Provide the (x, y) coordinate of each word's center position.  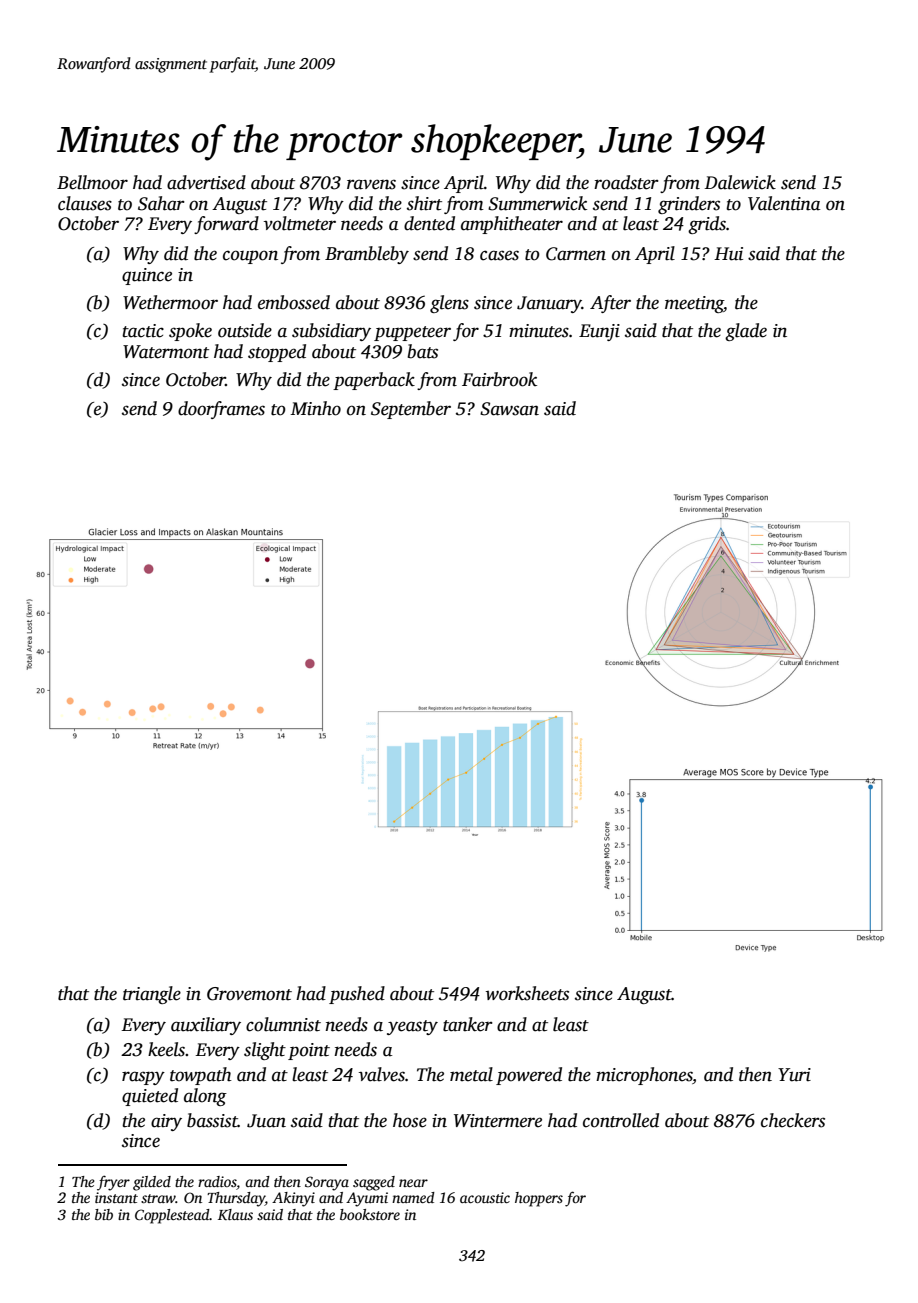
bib (104, 1214)
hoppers (539, 1199)
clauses (85, 203)
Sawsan (509, 409)
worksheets (527, 993)
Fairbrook (499, 379)
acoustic (485, 1197)
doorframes (221, 410)
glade (746, 332)
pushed (357, 995)
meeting (694, 304)
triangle (152, 995)
